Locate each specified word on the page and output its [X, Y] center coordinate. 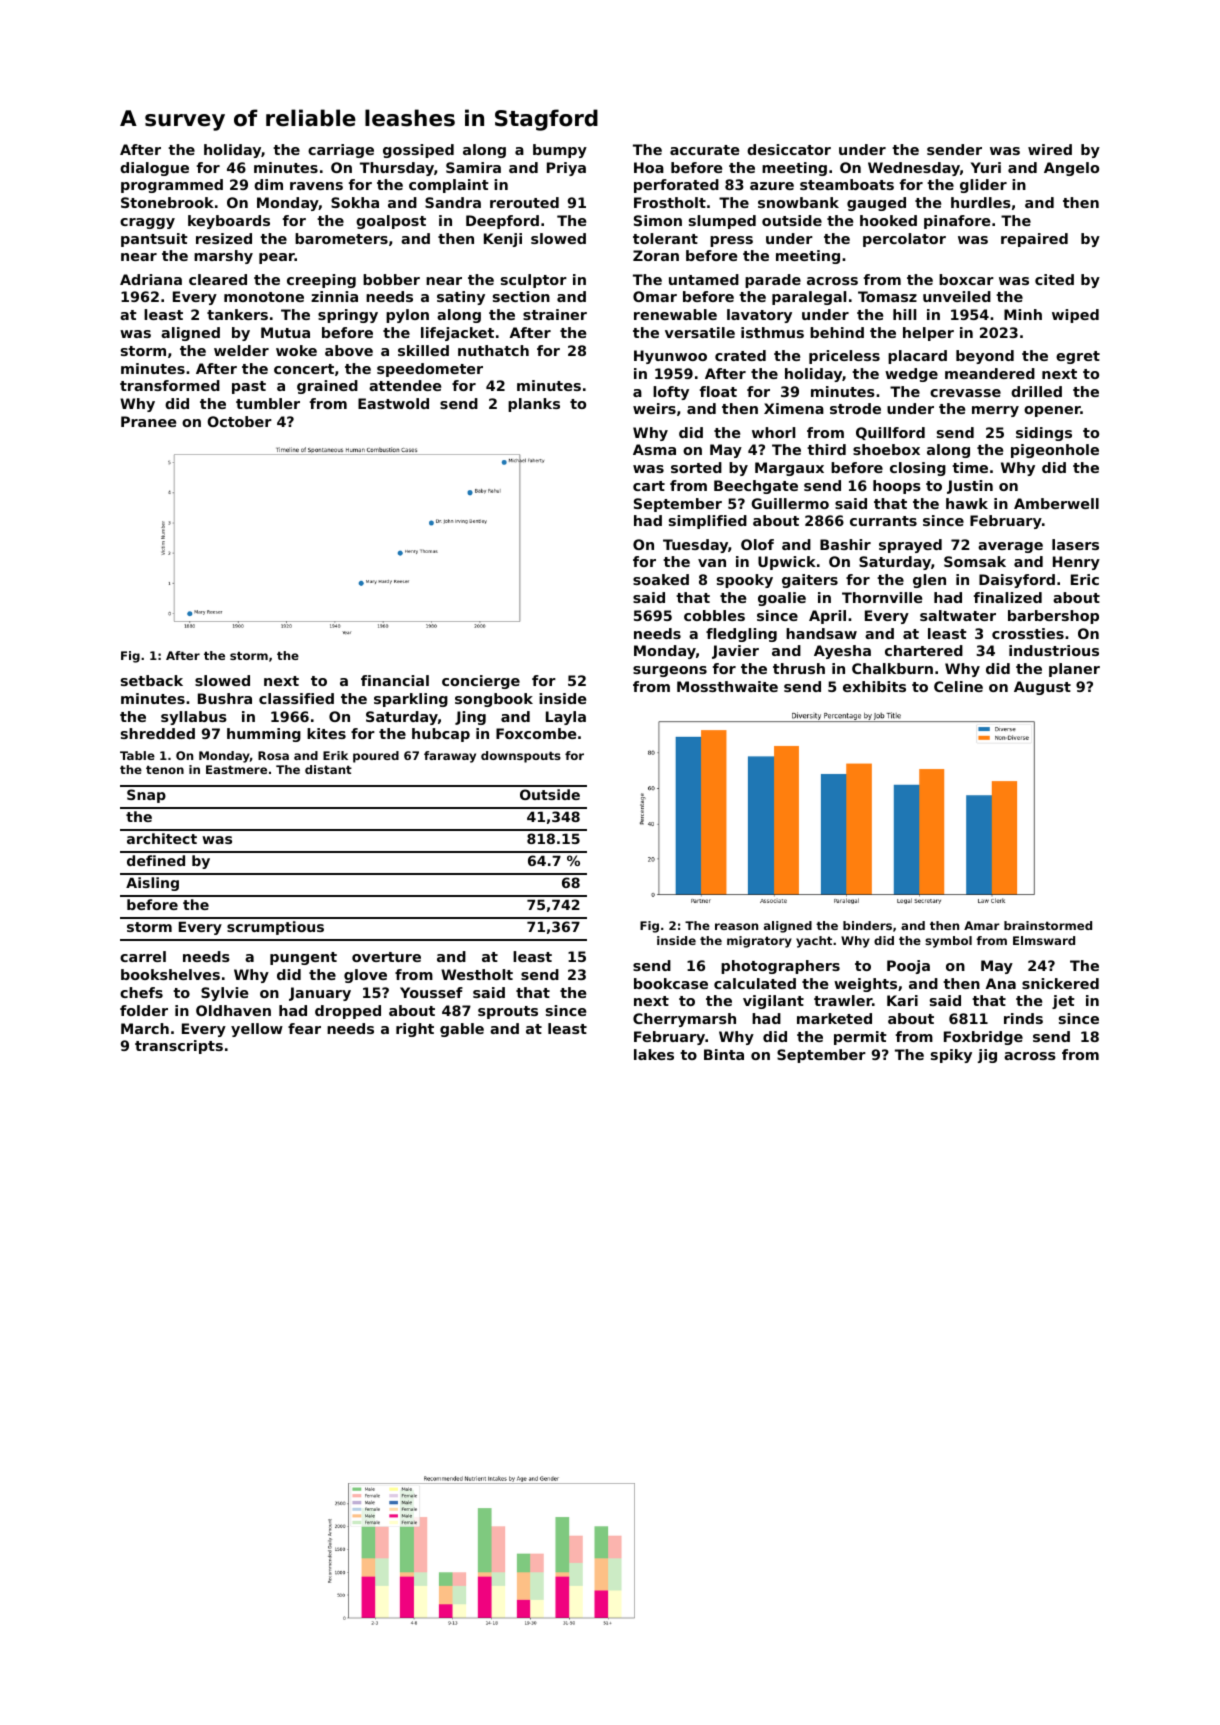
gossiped [418, 151]
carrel [143, 956]
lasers [1075, 544]
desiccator [789, 149]
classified [296, 698]
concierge [481, 682]
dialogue [154, 169]
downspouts [521, 757]
